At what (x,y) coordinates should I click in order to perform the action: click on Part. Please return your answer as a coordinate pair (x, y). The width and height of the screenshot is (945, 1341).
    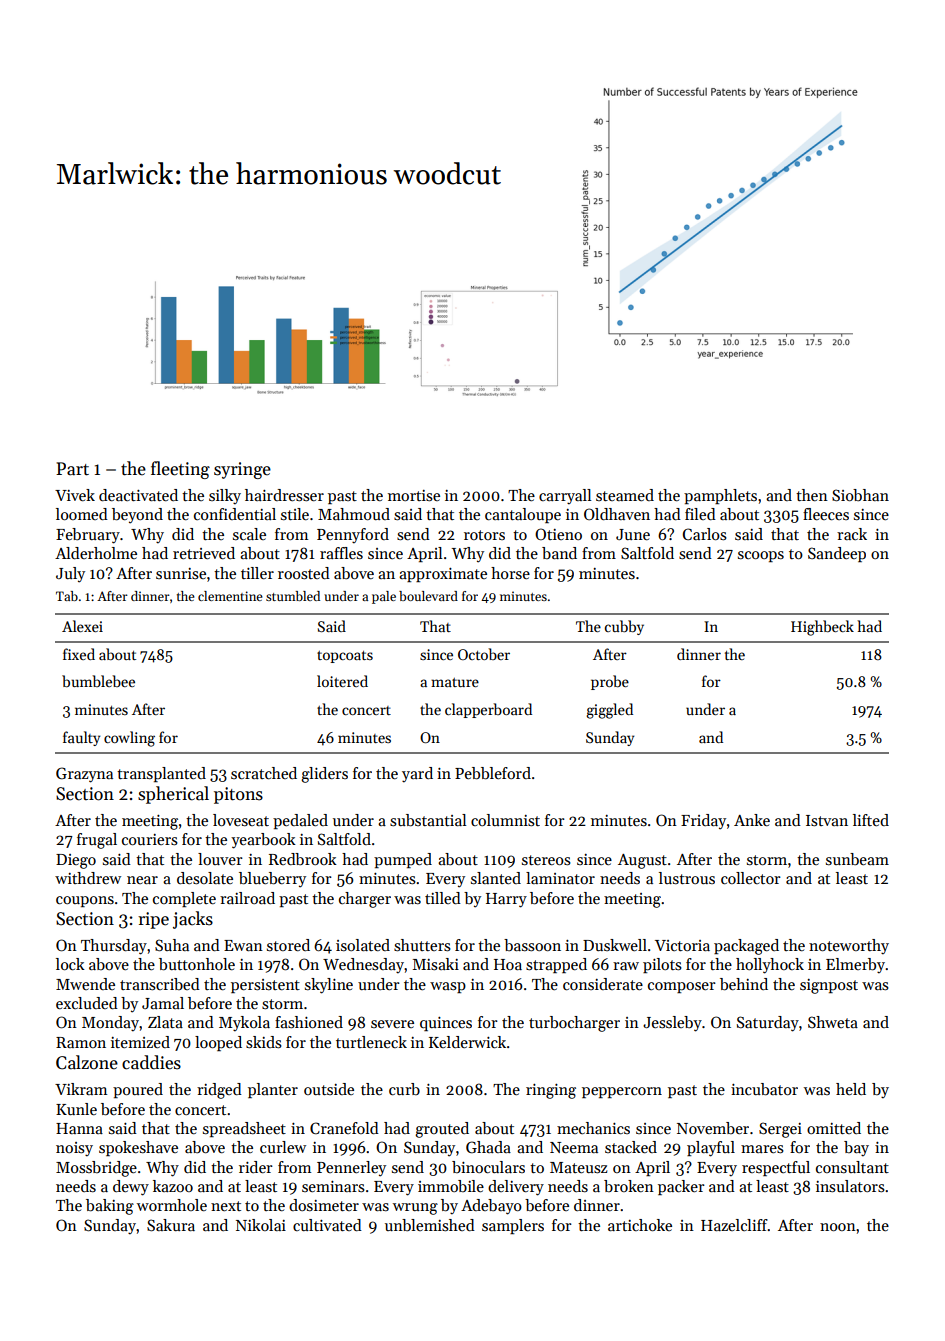
    Looking at the image, I should click on (72, 469).
